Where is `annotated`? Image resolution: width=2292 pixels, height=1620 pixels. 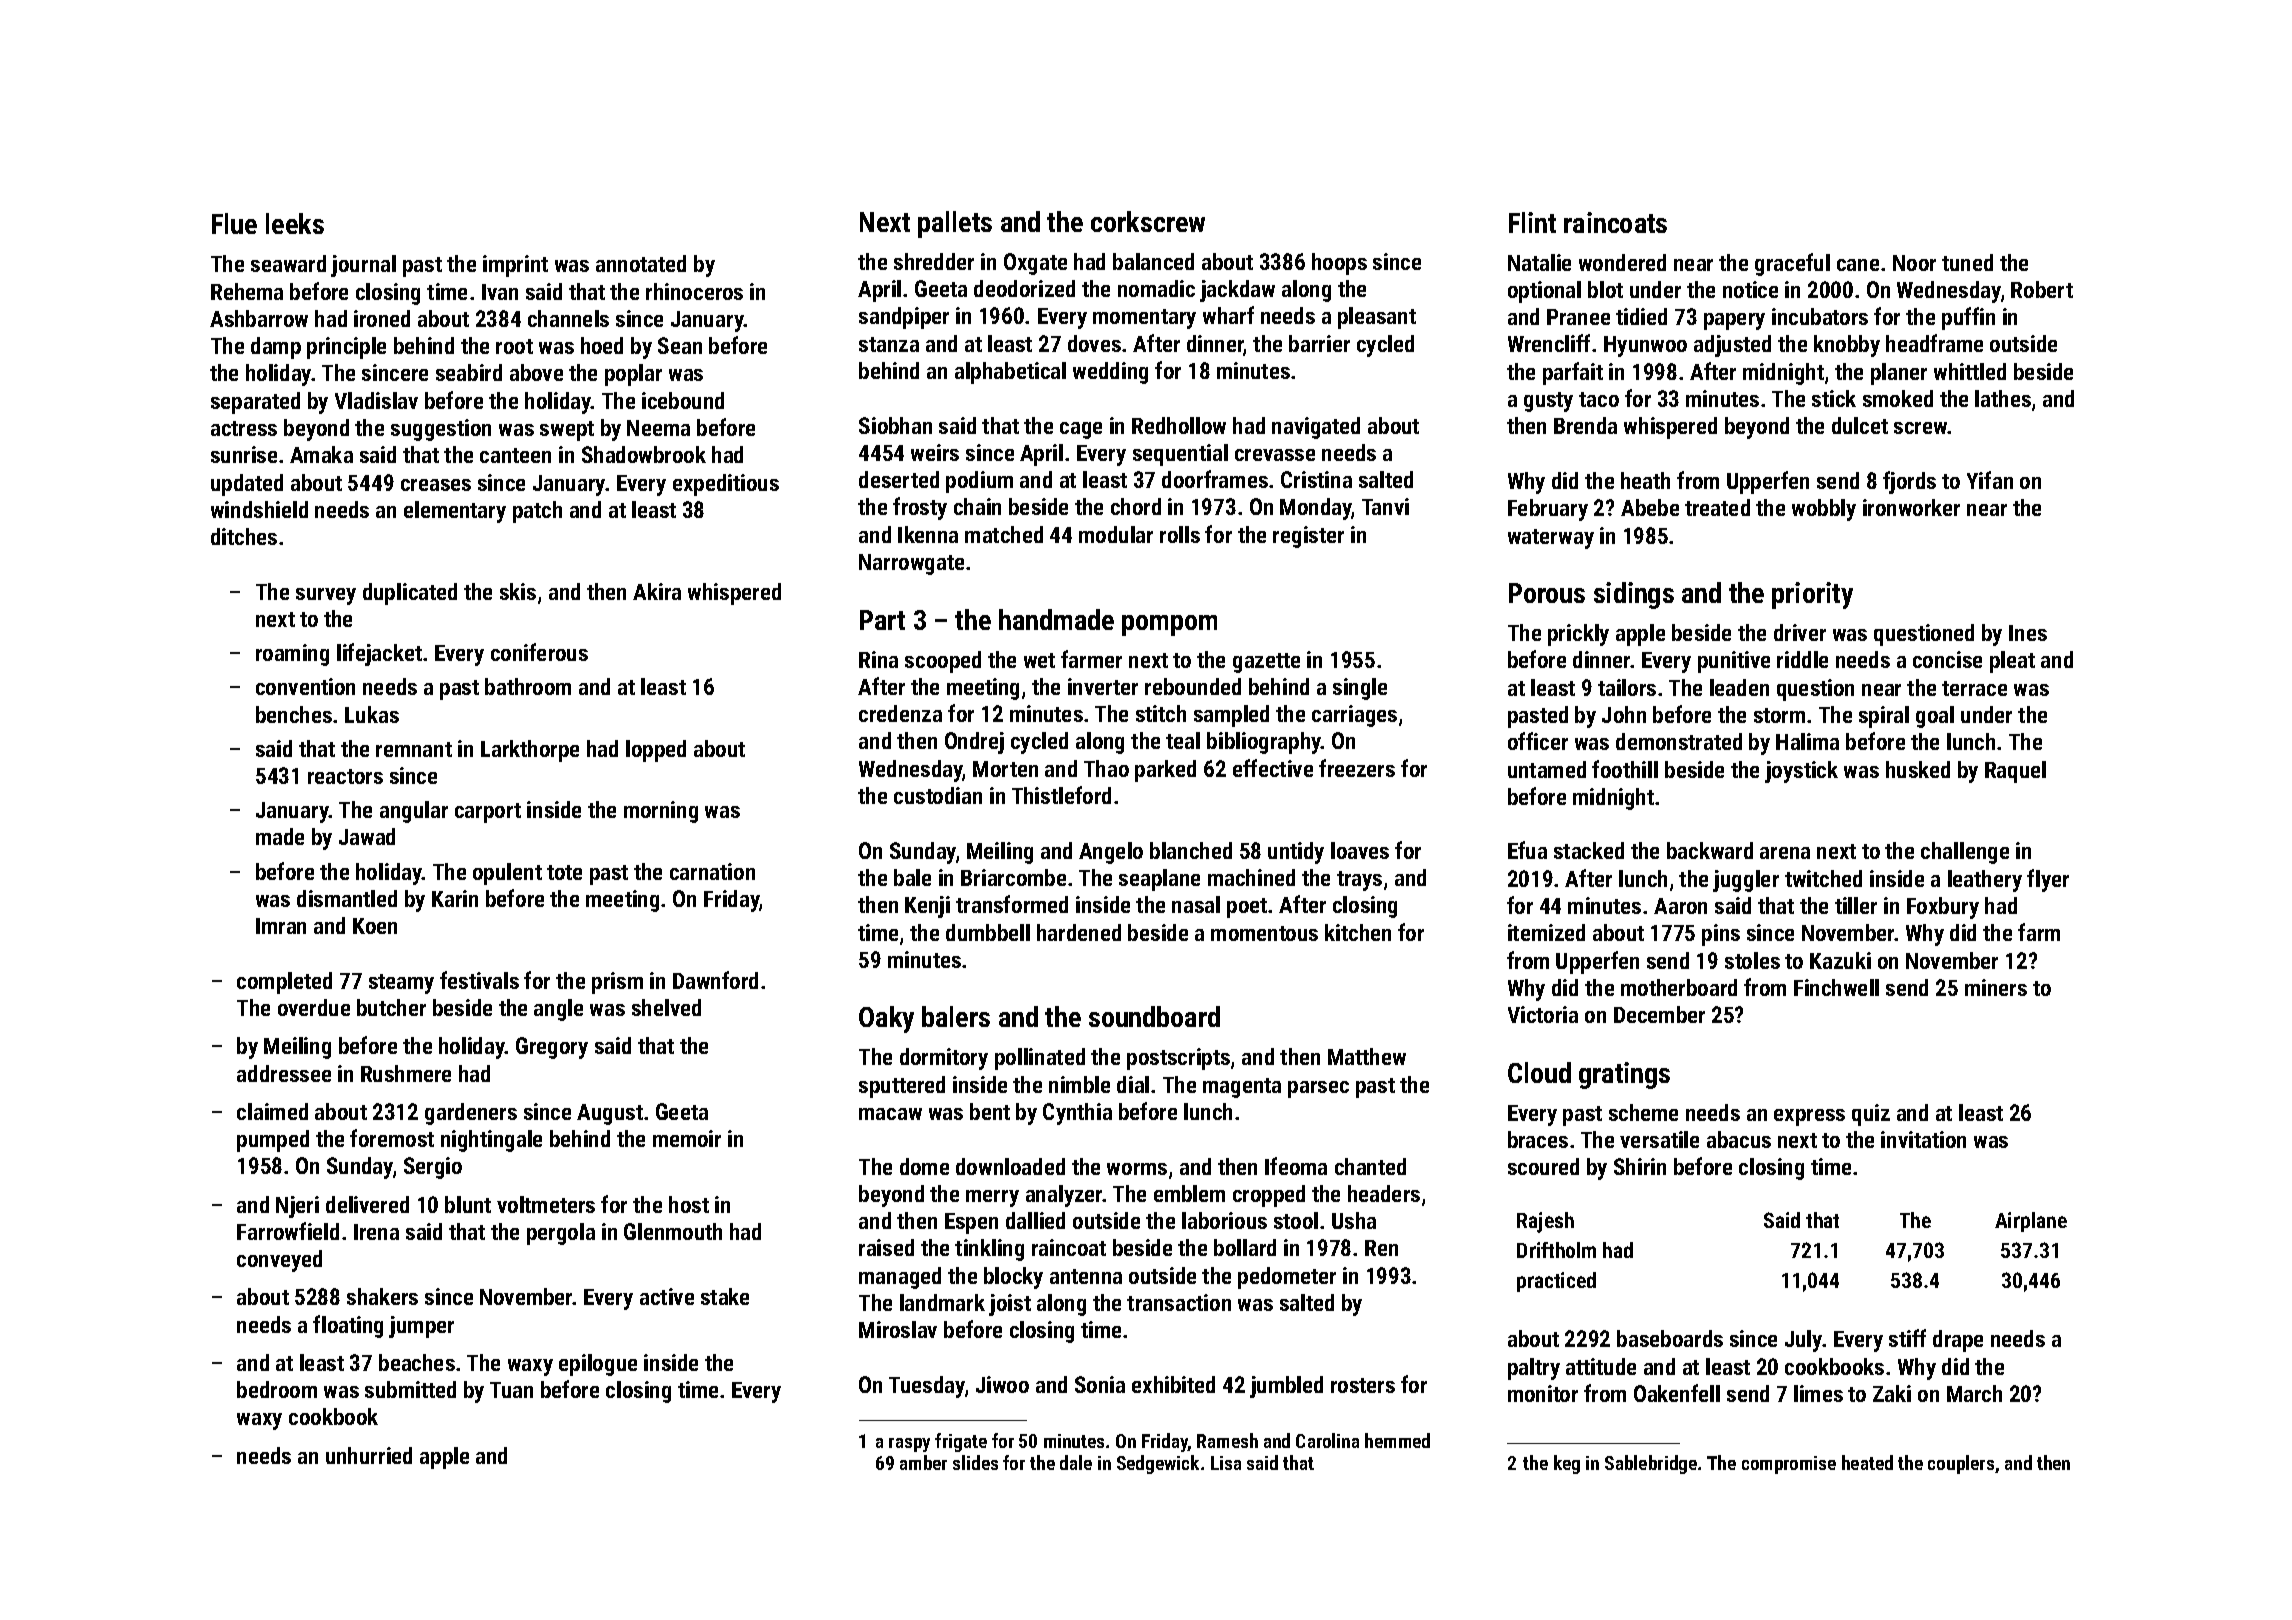 annotated is located at coordinates (641, 263).
